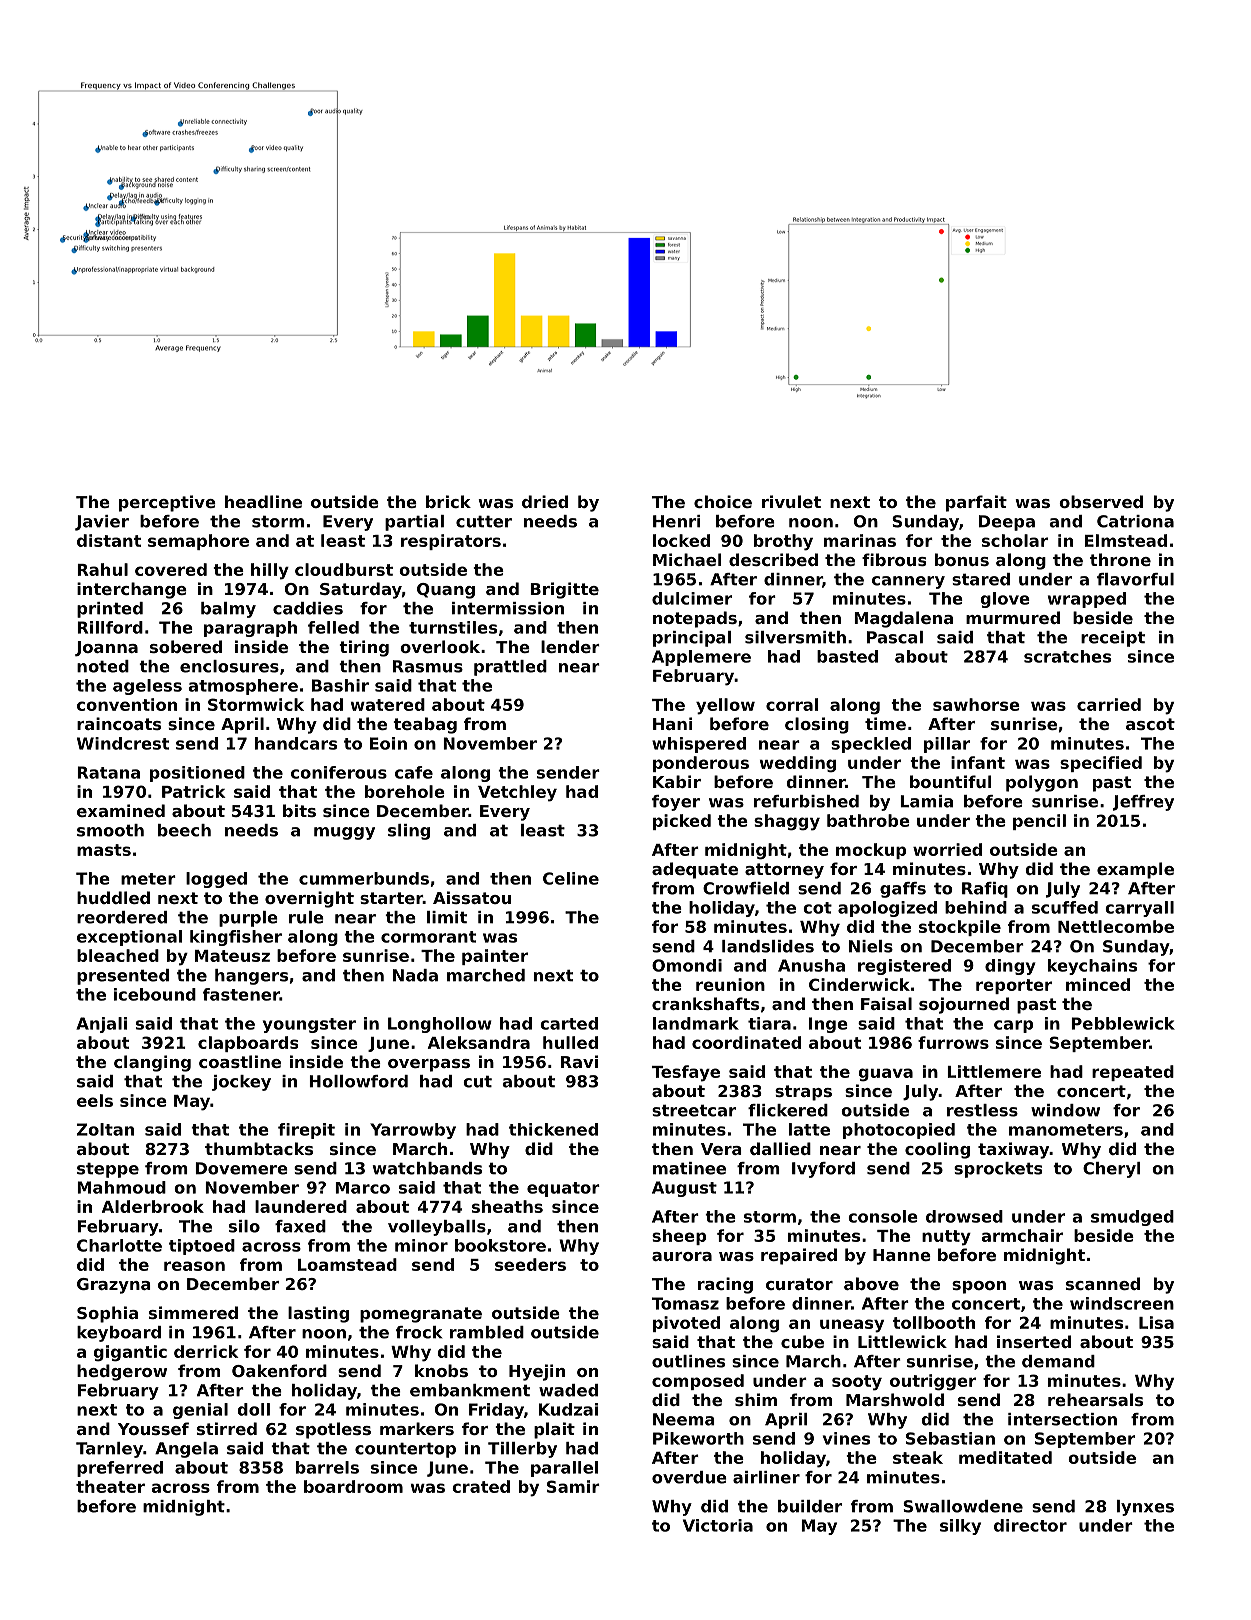  I want to click on dried, so click(545, 501).
